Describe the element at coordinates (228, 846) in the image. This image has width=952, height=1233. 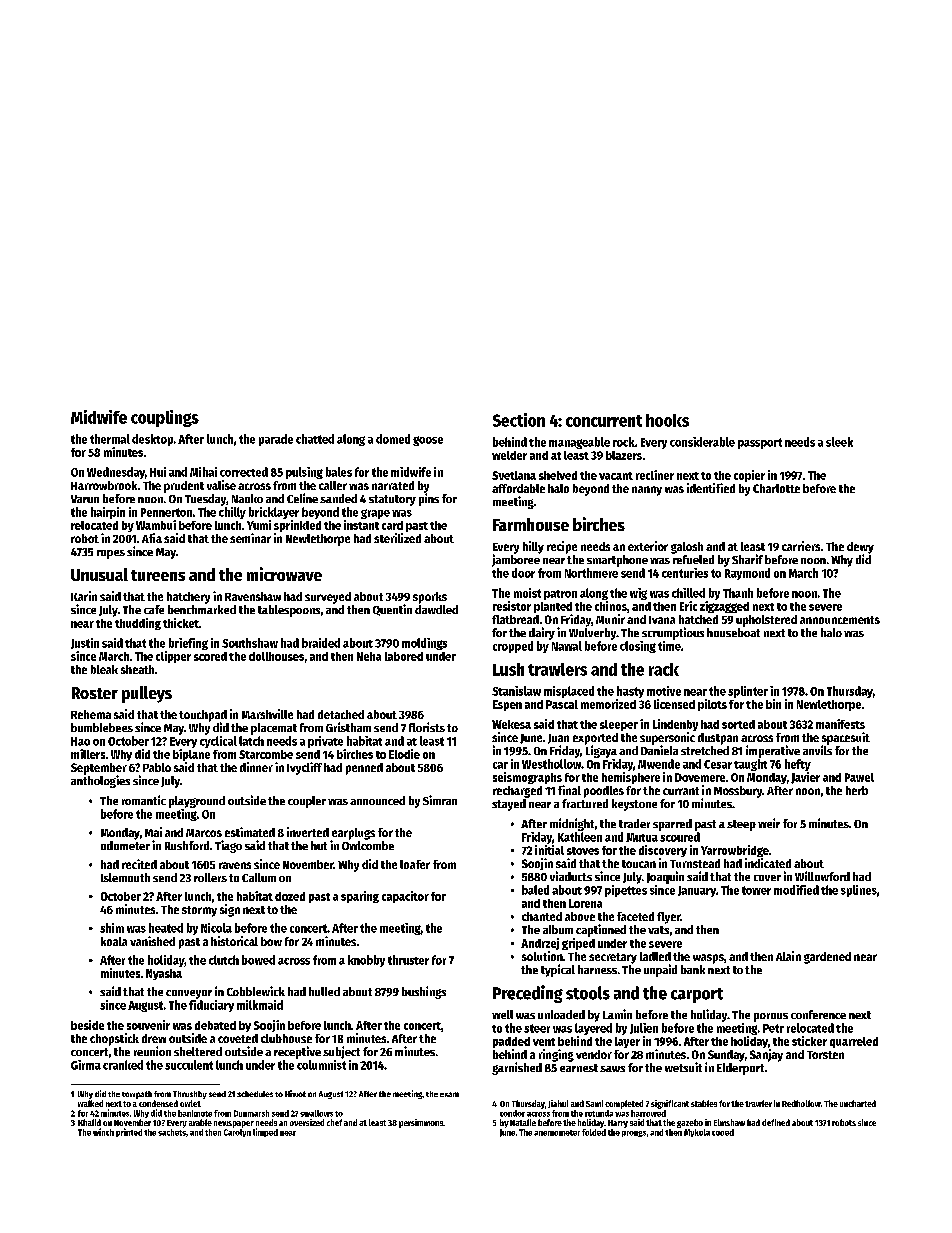
I see `Tiago` at that location.
